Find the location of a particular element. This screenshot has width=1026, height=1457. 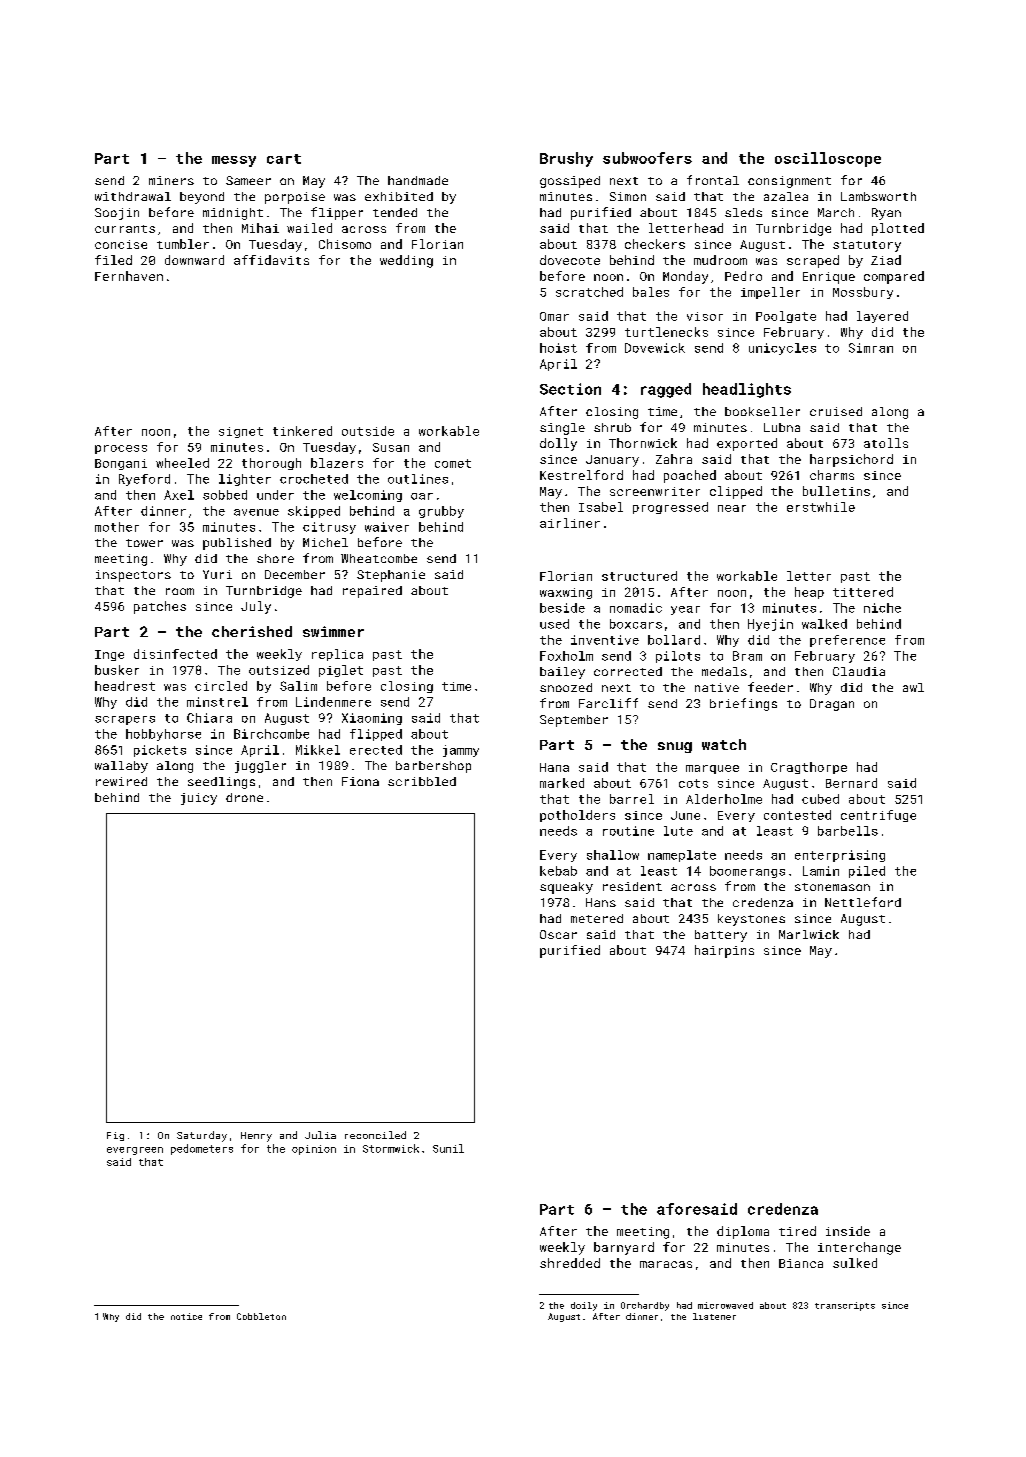

cart is located at coordinates (284, 159).
